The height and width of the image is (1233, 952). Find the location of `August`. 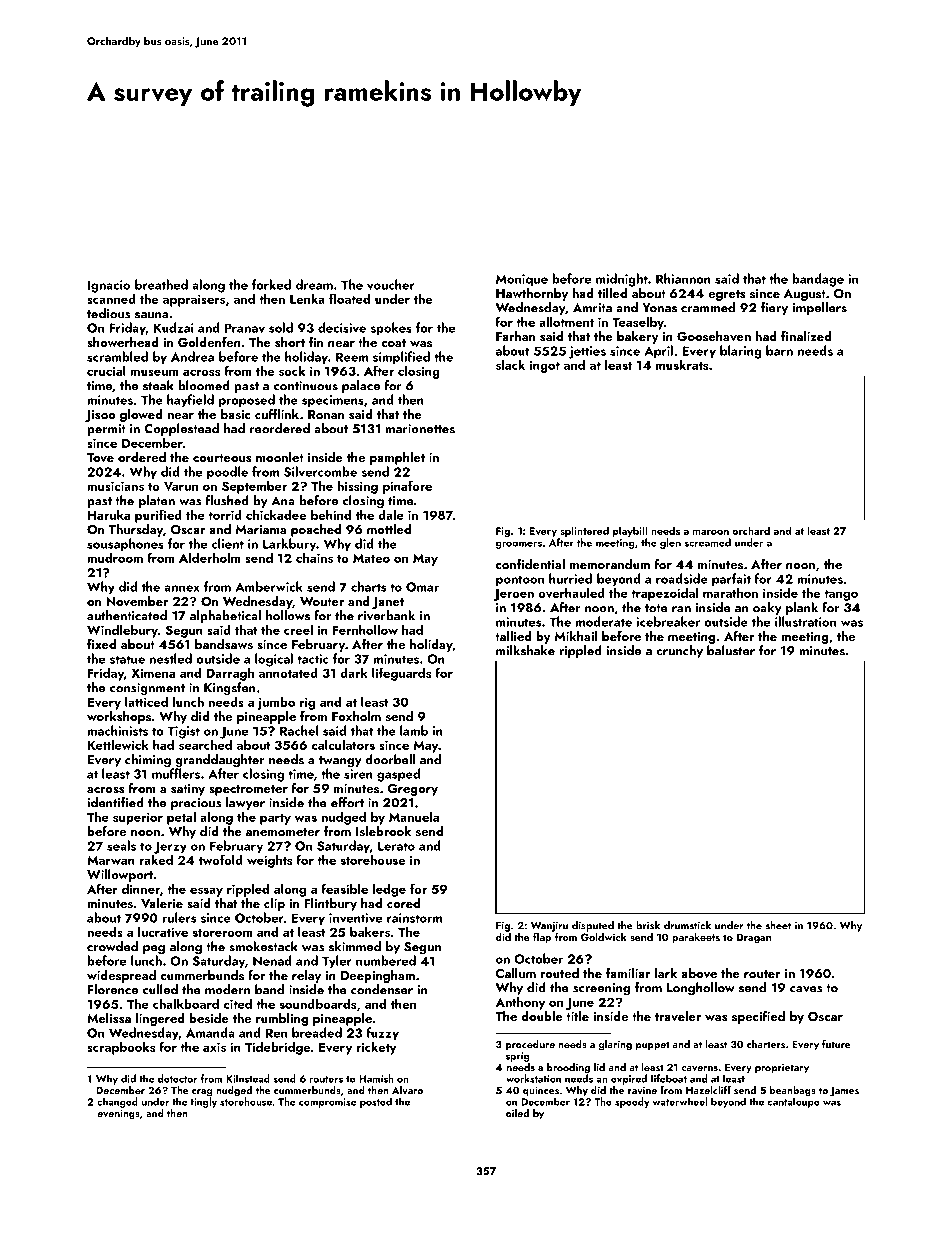

August is located at coordinates (805, 295).
